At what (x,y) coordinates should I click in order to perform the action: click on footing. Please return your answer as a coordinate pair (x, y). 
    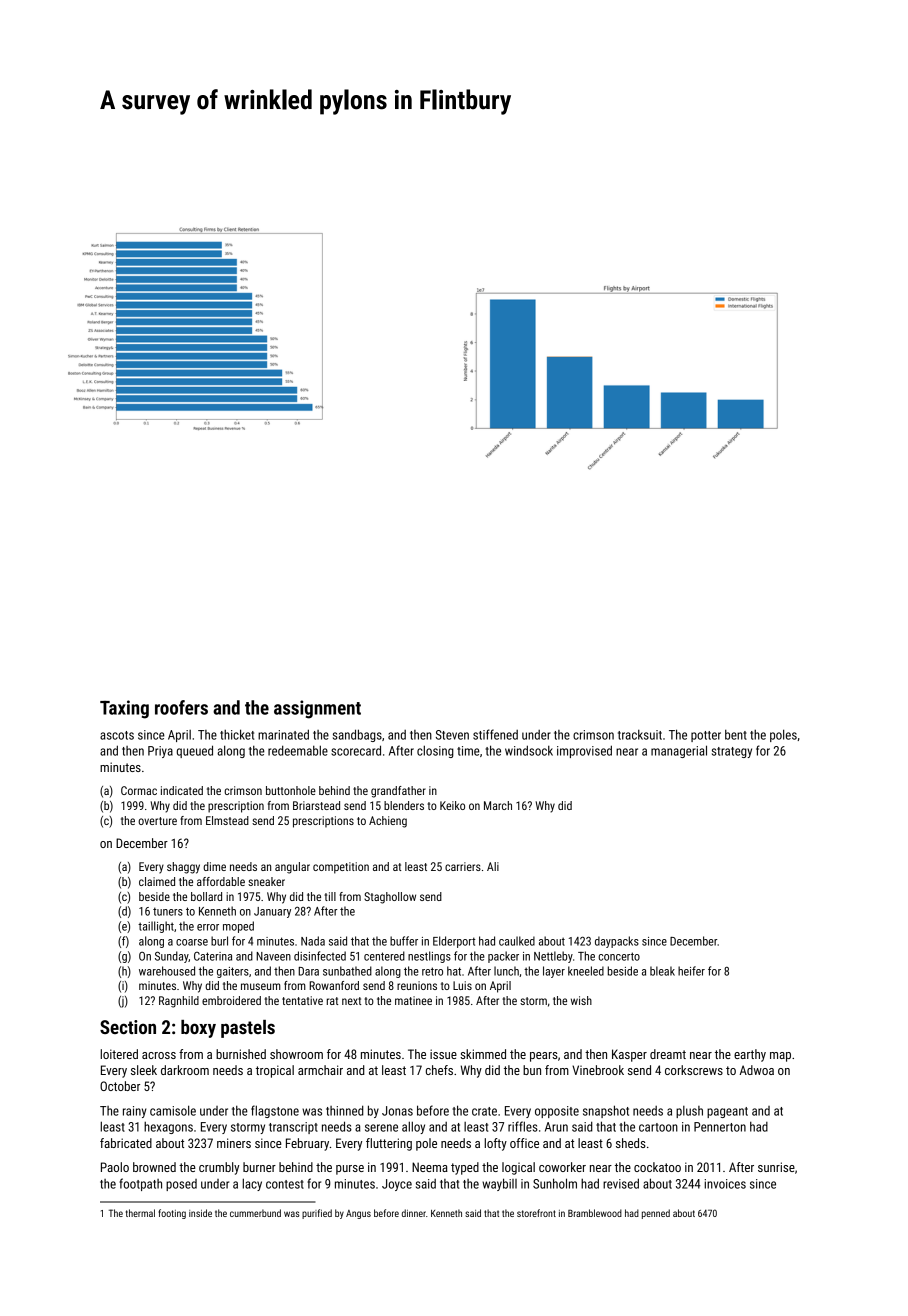
    Looking at the image, I should click on (172, 1214).
